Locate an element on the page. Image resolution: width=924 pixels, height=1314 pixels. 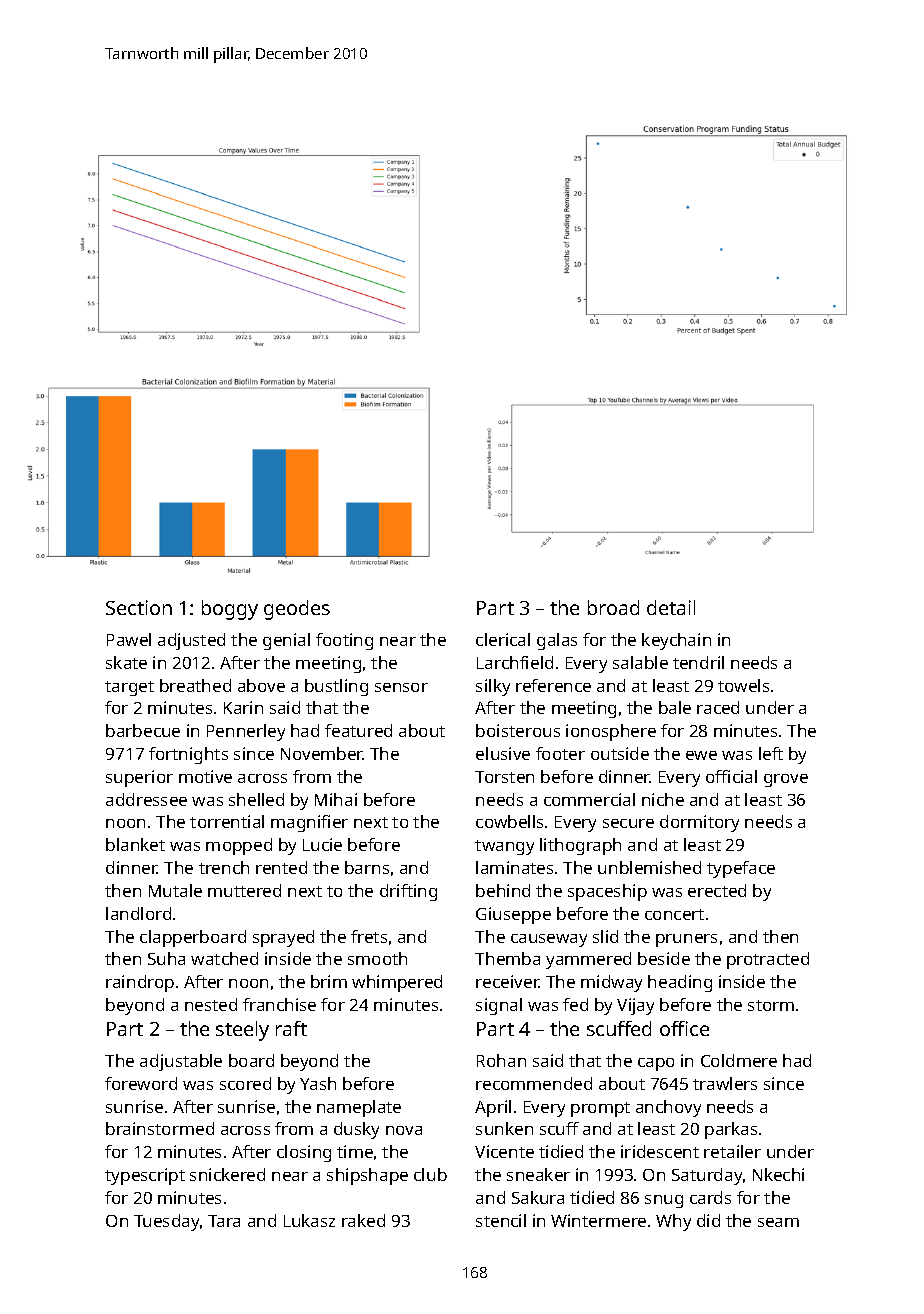
dormitory is located at coordinates (699, 823).
